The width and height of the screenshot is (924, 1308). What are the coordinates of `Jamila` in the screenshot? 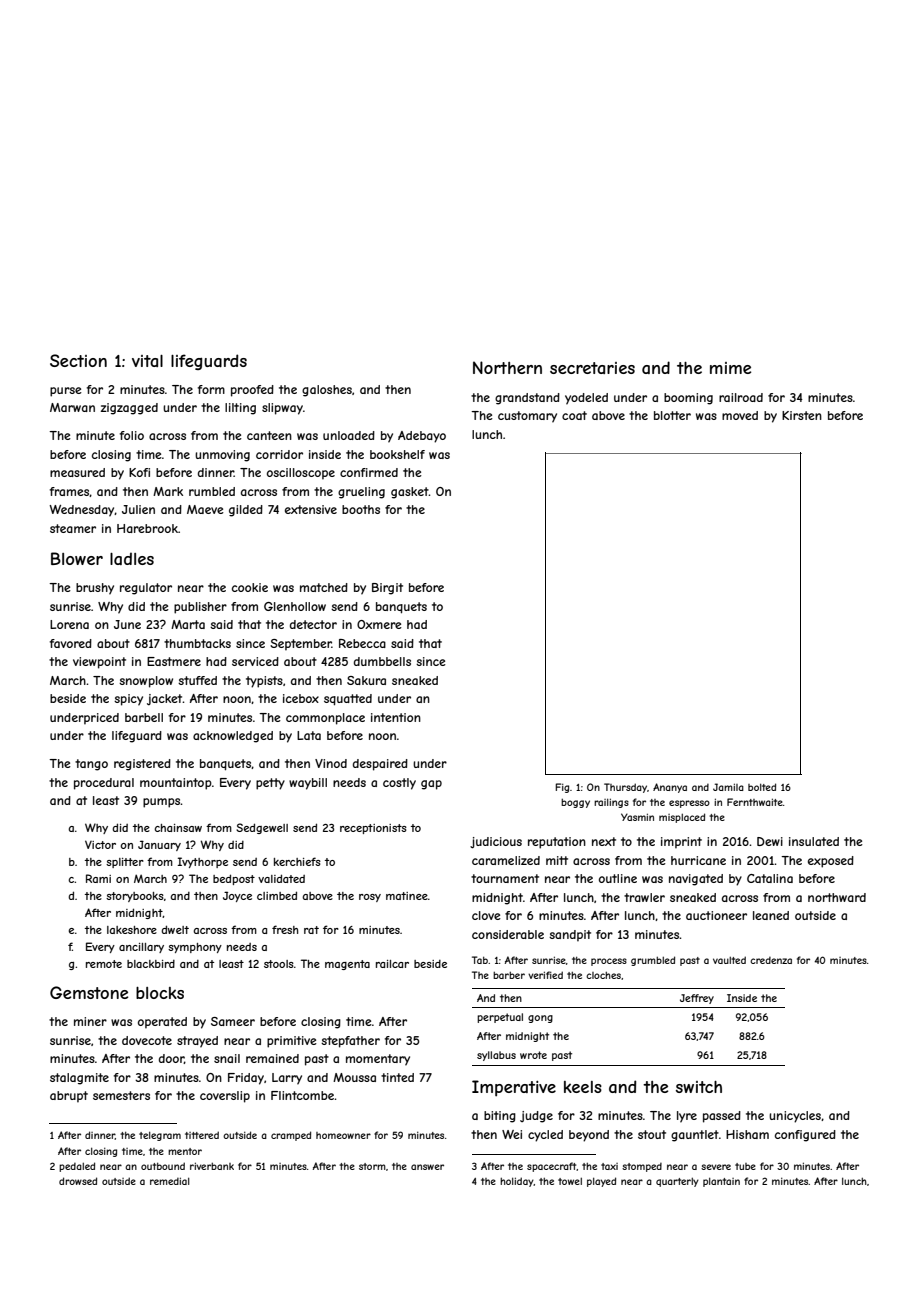 It's located at (728, 787).
